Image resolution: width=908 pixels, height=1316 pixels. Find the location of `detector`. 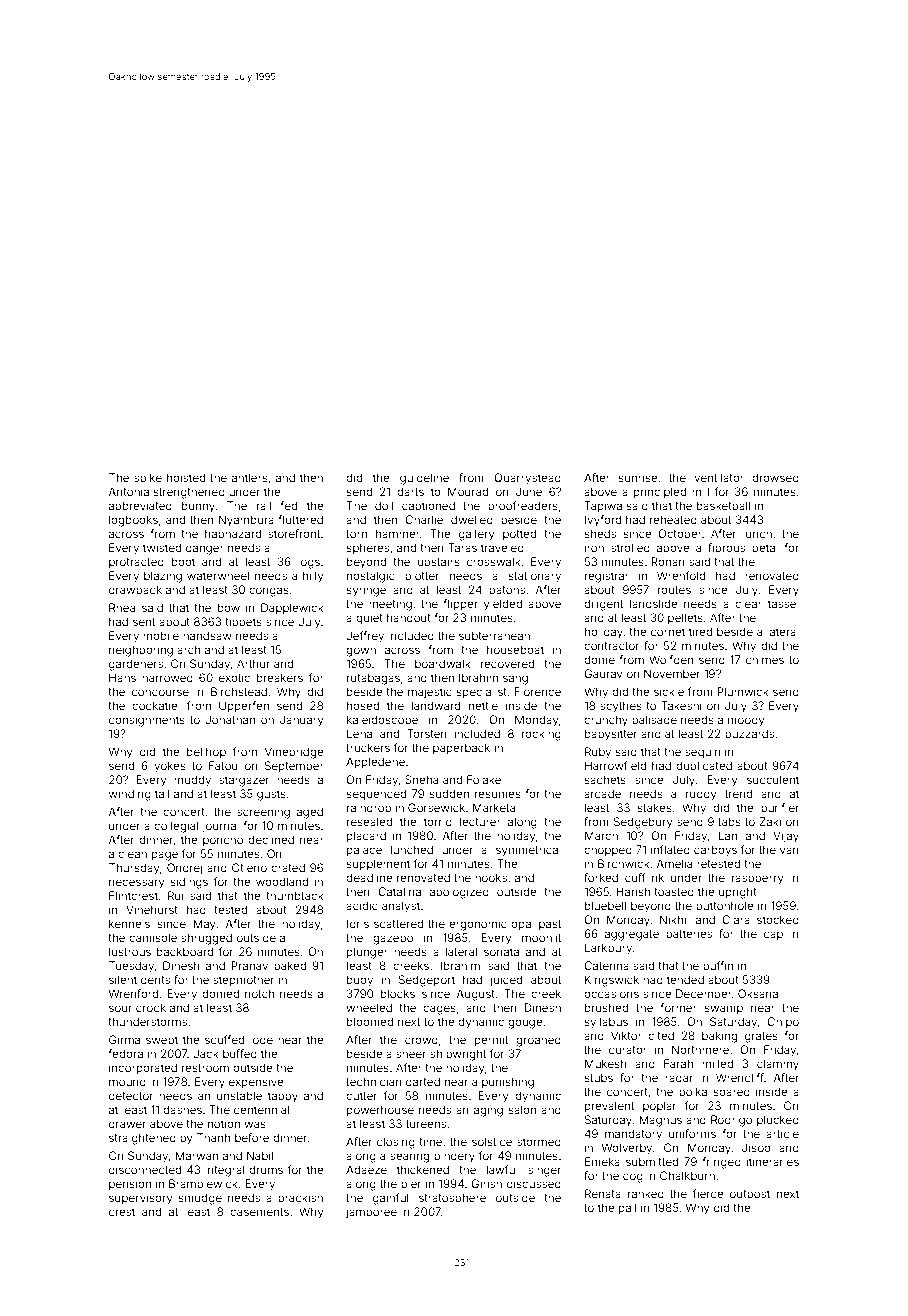

detector is located at coordinates (131, 1095).
